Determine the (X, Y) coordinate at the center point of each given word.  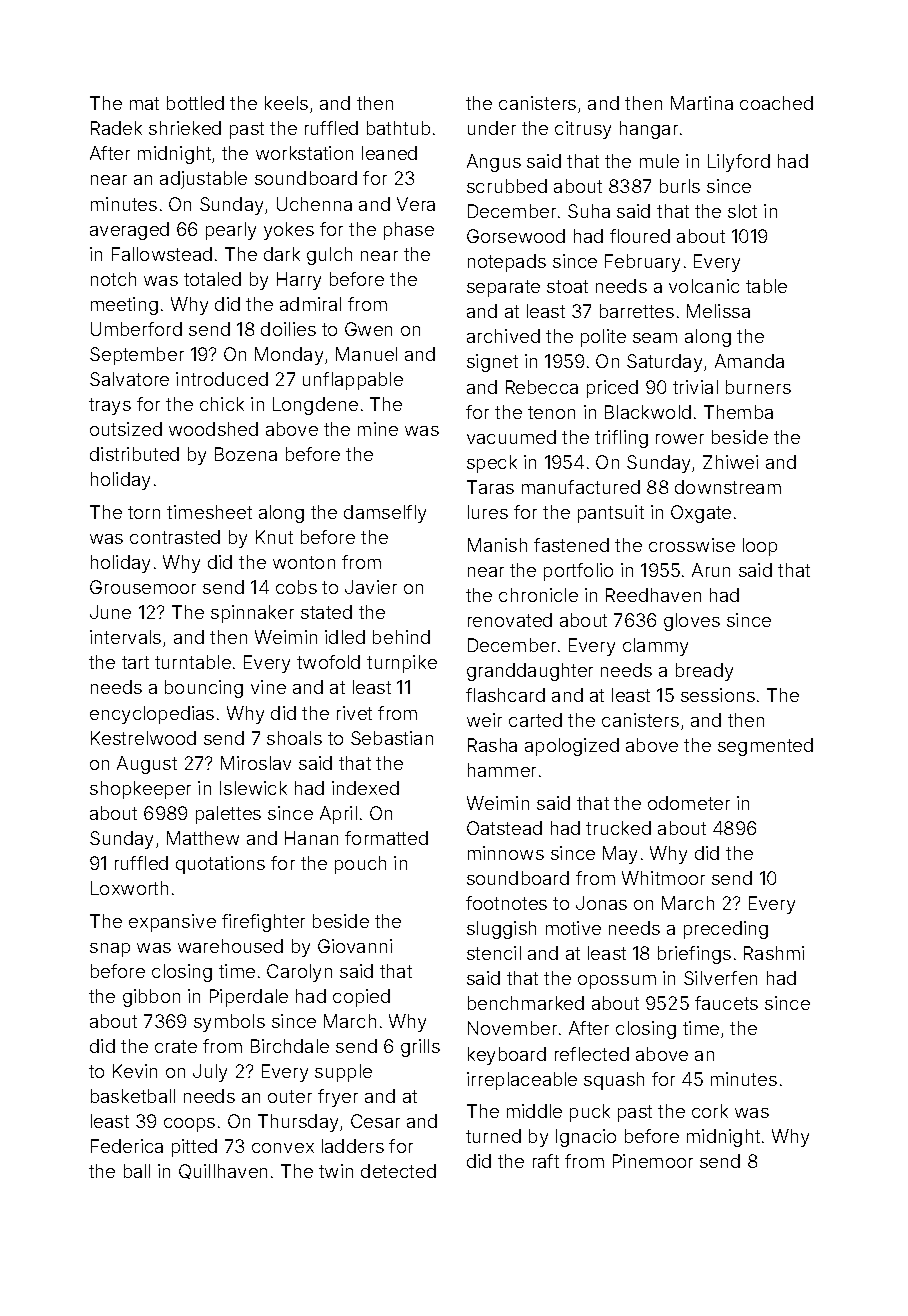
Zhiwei (730, 462)
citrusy (583, 130)
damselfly (385, 514)
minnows (506, 853)
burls (680, 186)
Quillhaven (223, 1171)
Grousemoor (143, 587)
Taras (490, 487)
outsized (126, 429)
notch (113, 279)
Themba (738, 412)
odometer (689, 803)
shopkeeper (140, 790)
